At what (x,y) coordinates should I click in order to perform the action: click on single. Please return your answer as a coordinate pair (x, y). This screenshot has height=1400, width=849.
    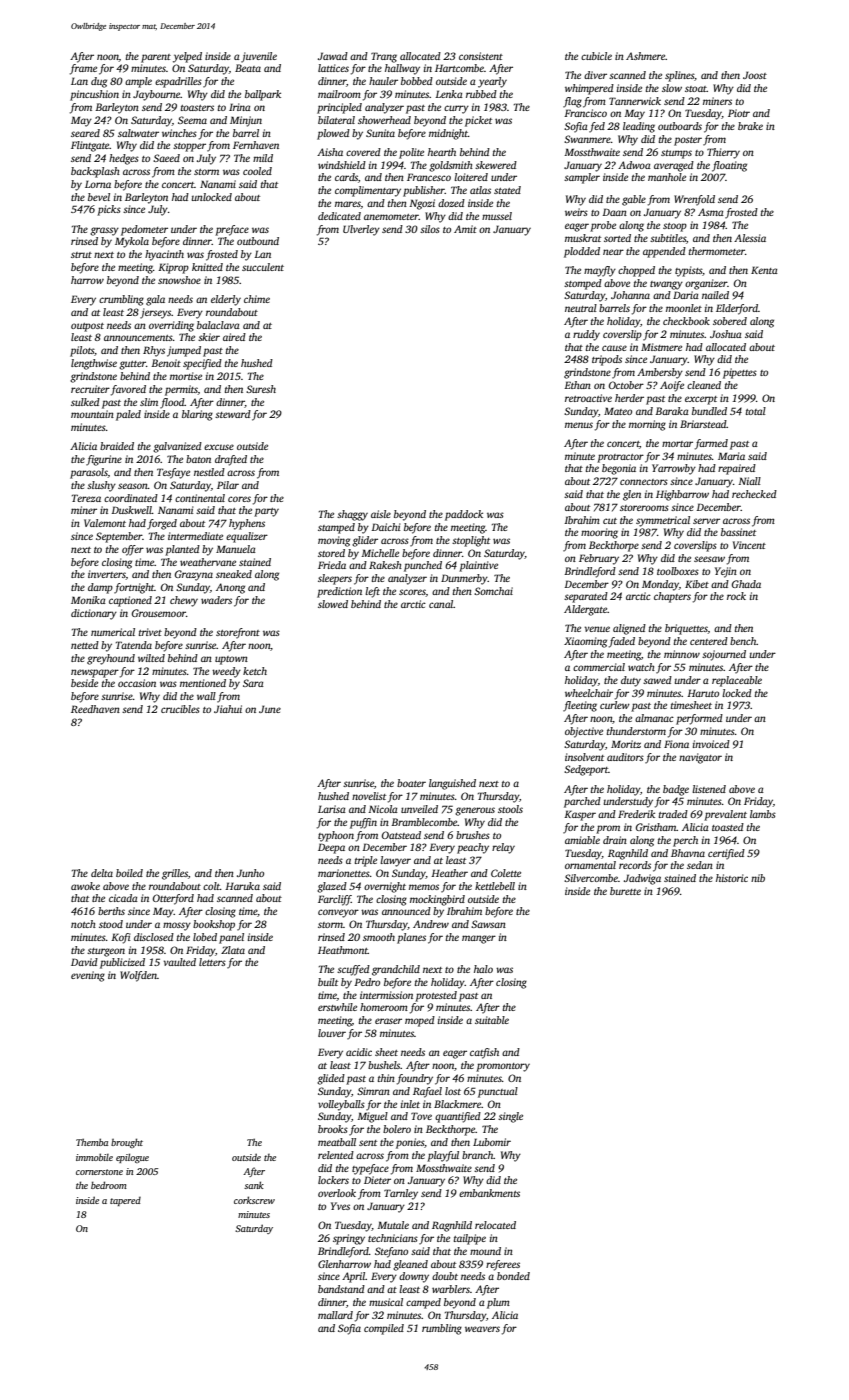
    Looking at the image, I should click on (510, 1117).
